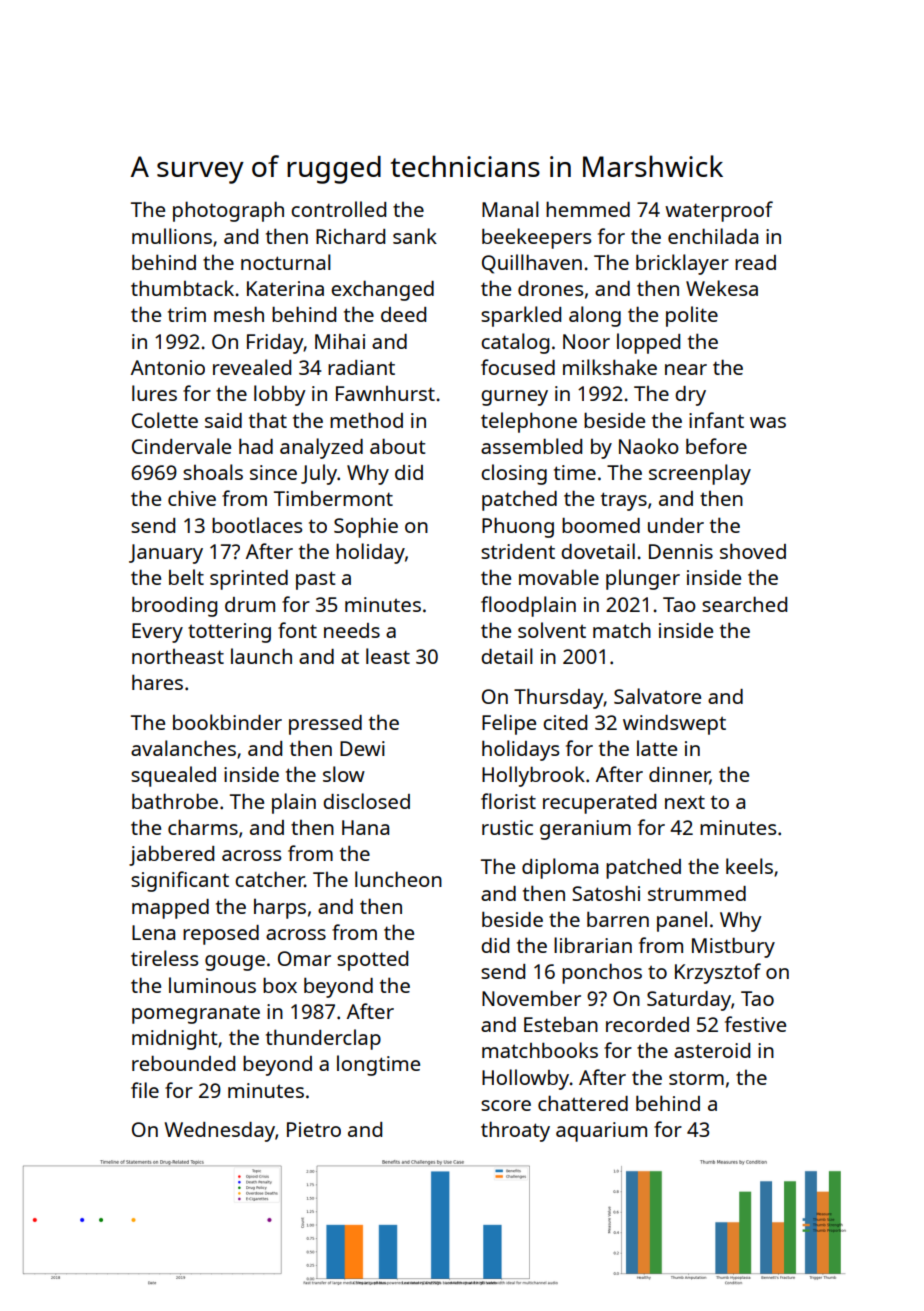 The height and width of the screenshot is (1311, 924). Describe the element at coordinates (679, 776) in the screenshot. I see `dinner` at that location.
